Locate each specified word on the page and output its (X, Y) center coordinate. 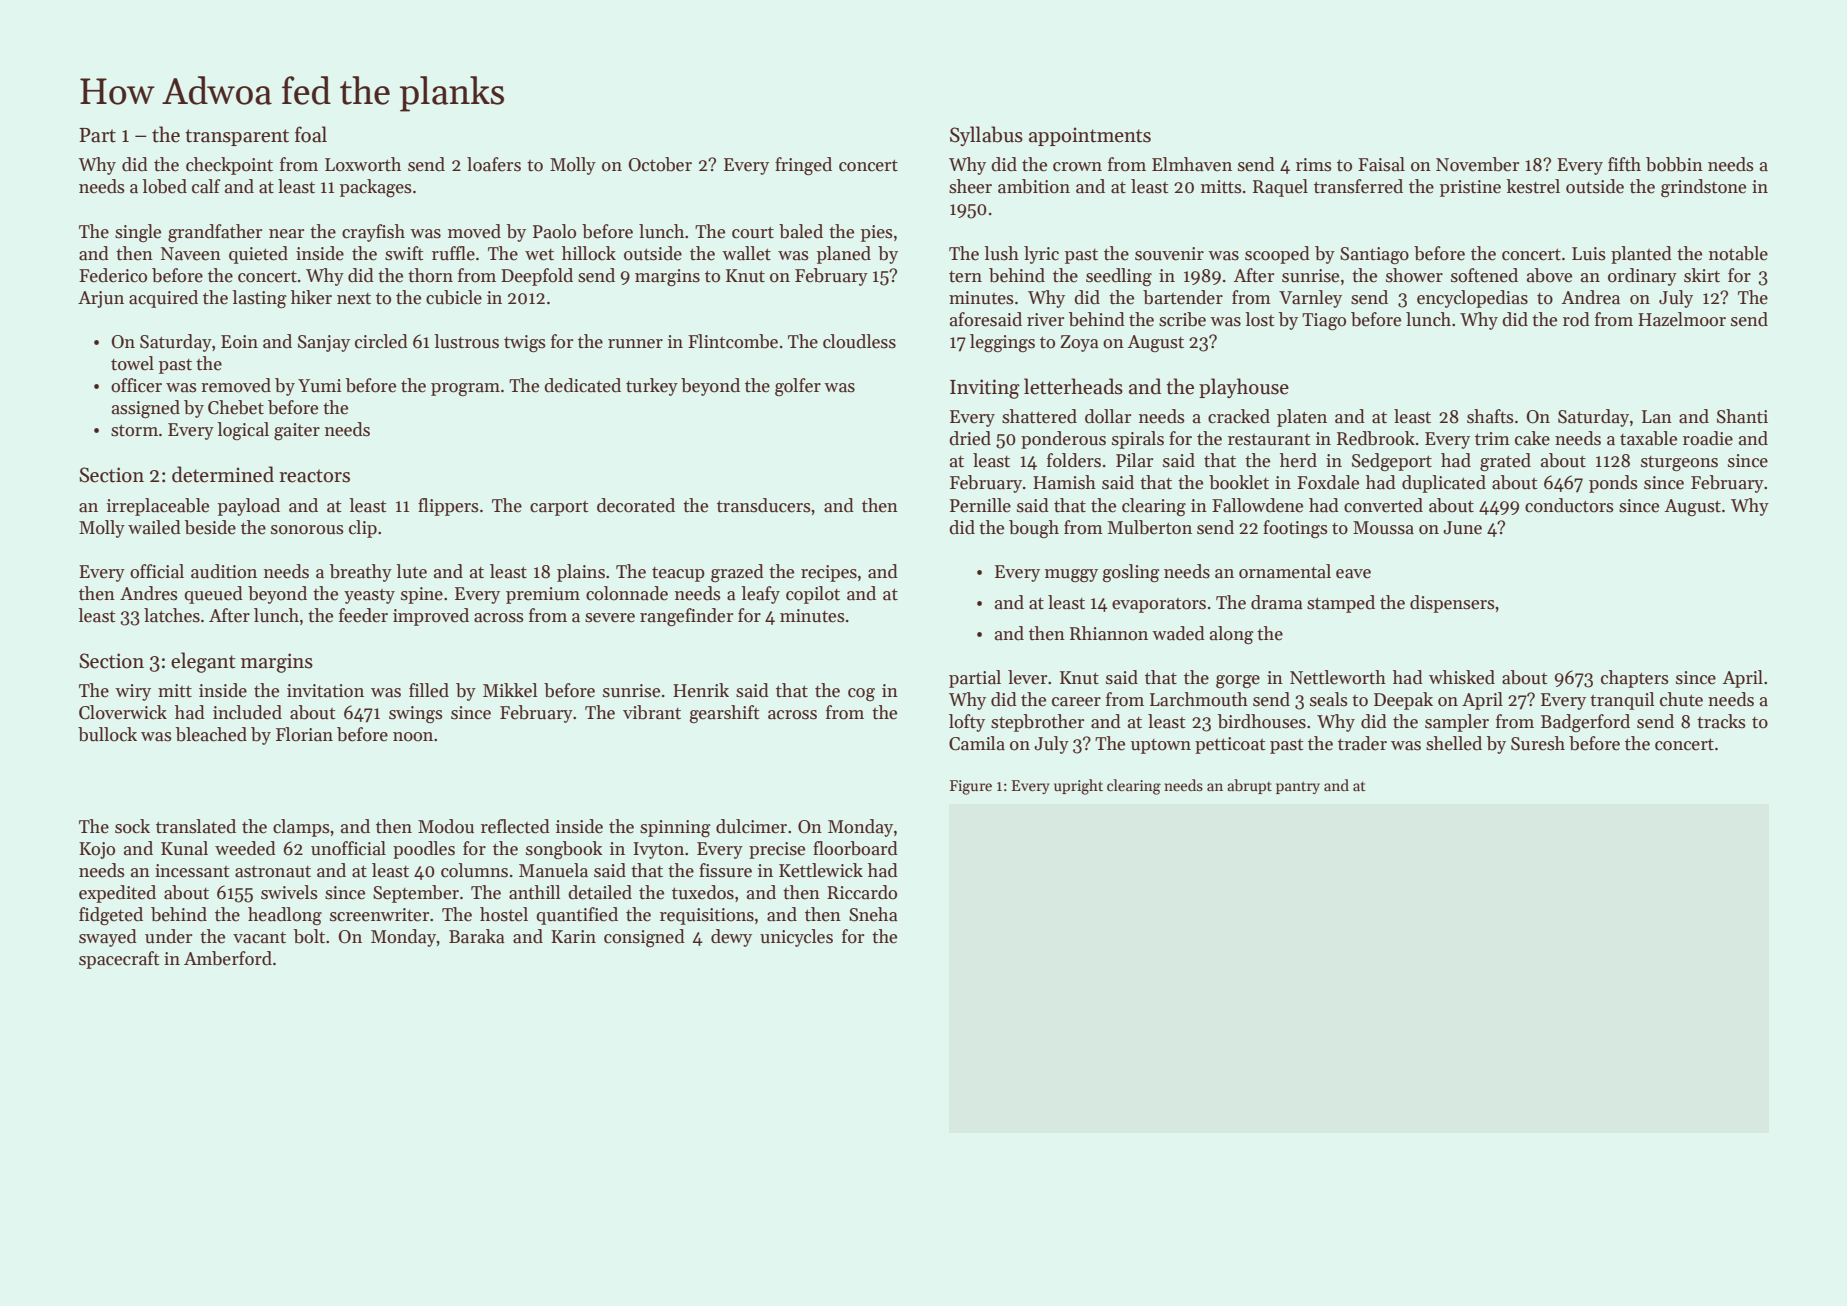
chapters (1635, 679)
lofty (967, 723)
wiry (133, 692)
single (138, 233)
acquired (163, 299)
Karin (573, 937)
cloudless (859, 341)
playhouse (1244, 388)
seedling (1119, 277)
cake (1532, 438)
